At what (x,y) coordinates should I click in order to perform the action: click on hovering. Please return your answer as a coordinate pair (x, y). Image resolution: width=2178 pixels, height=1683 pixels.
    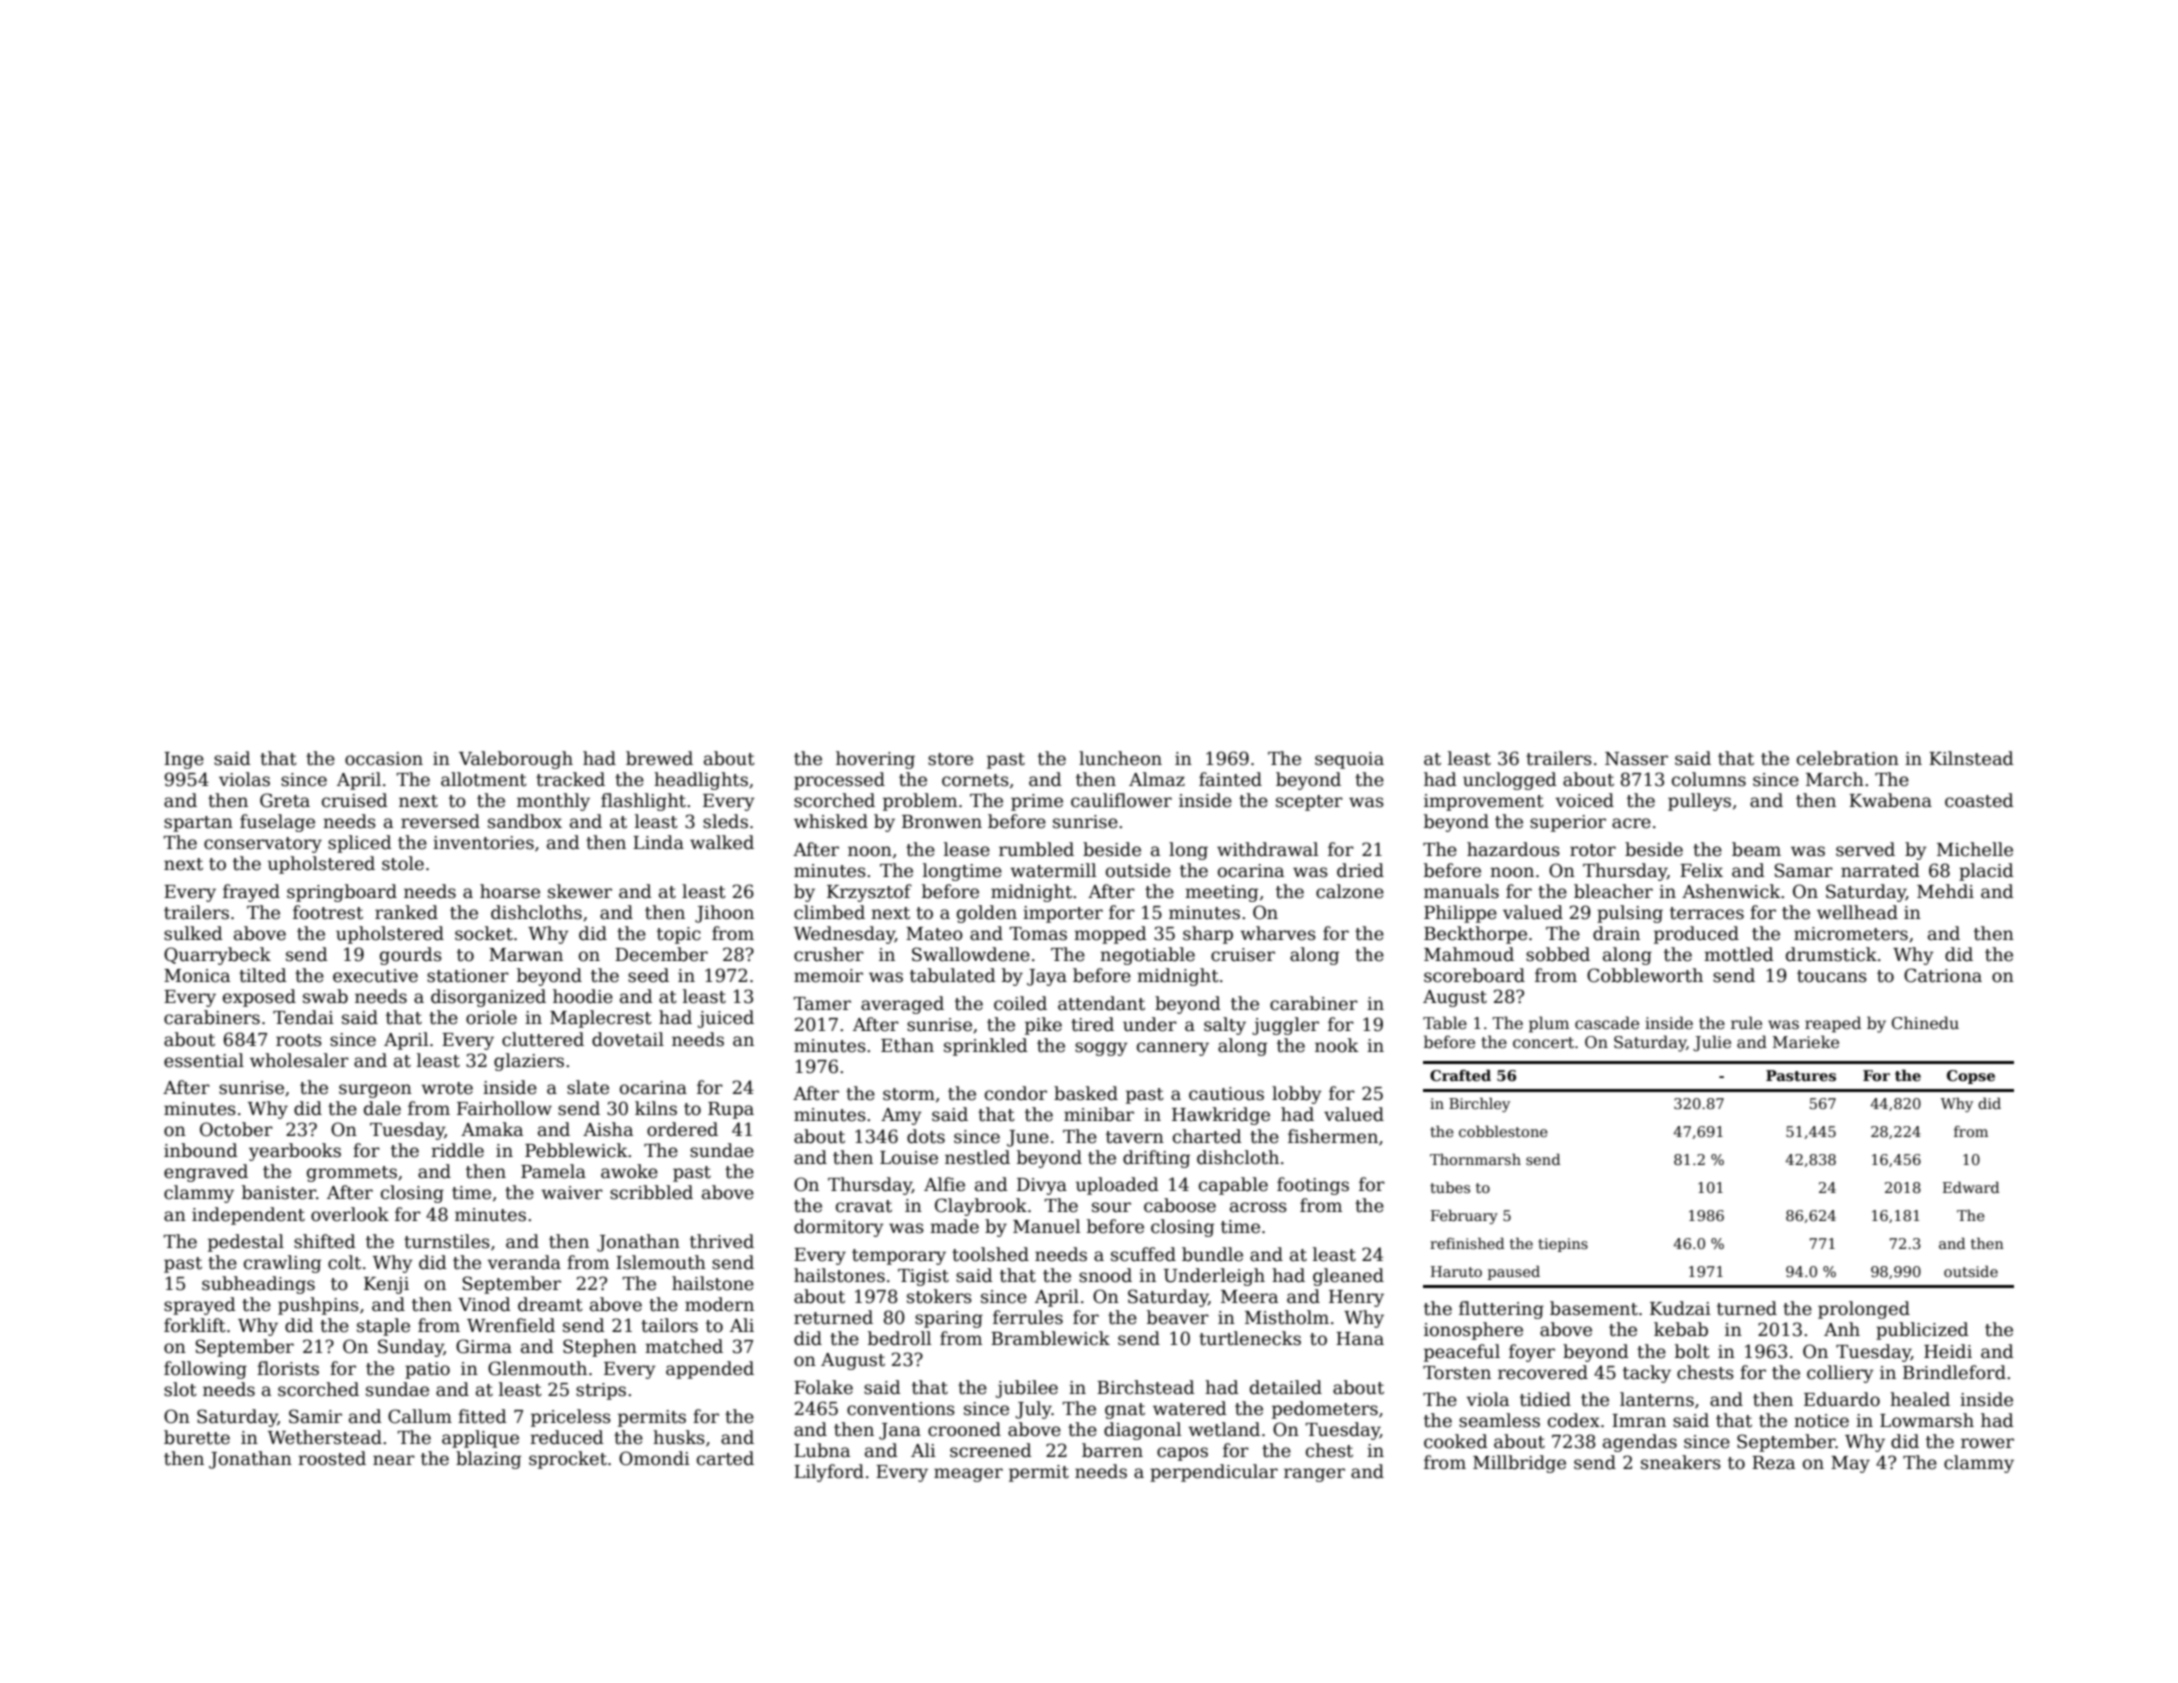
    Looking at the image, I should click on (875, 760).
